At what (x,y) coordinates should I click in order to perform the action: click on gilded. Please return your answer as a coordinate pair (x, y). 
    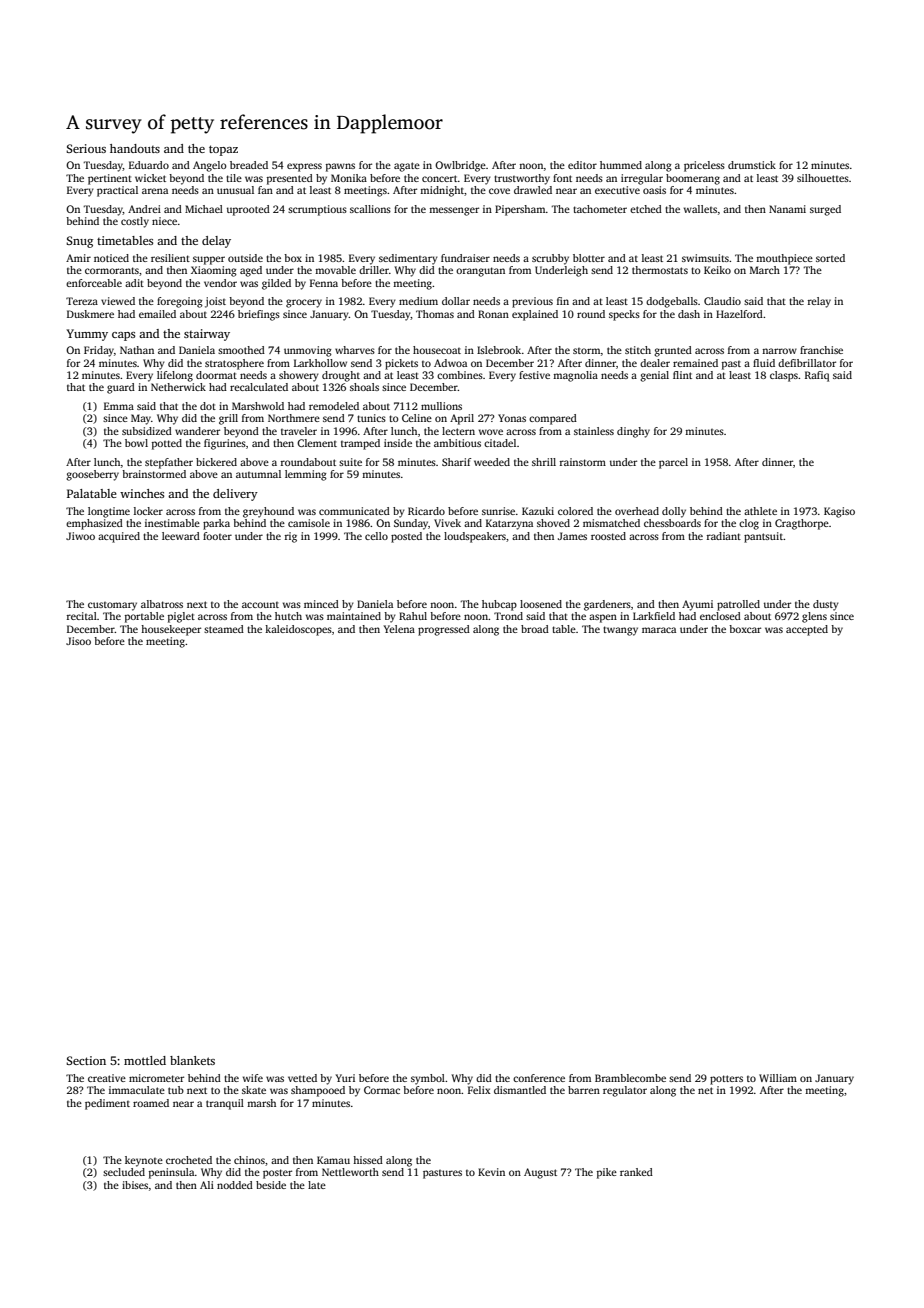
    Looking at the image, I should click on (276, 284).
